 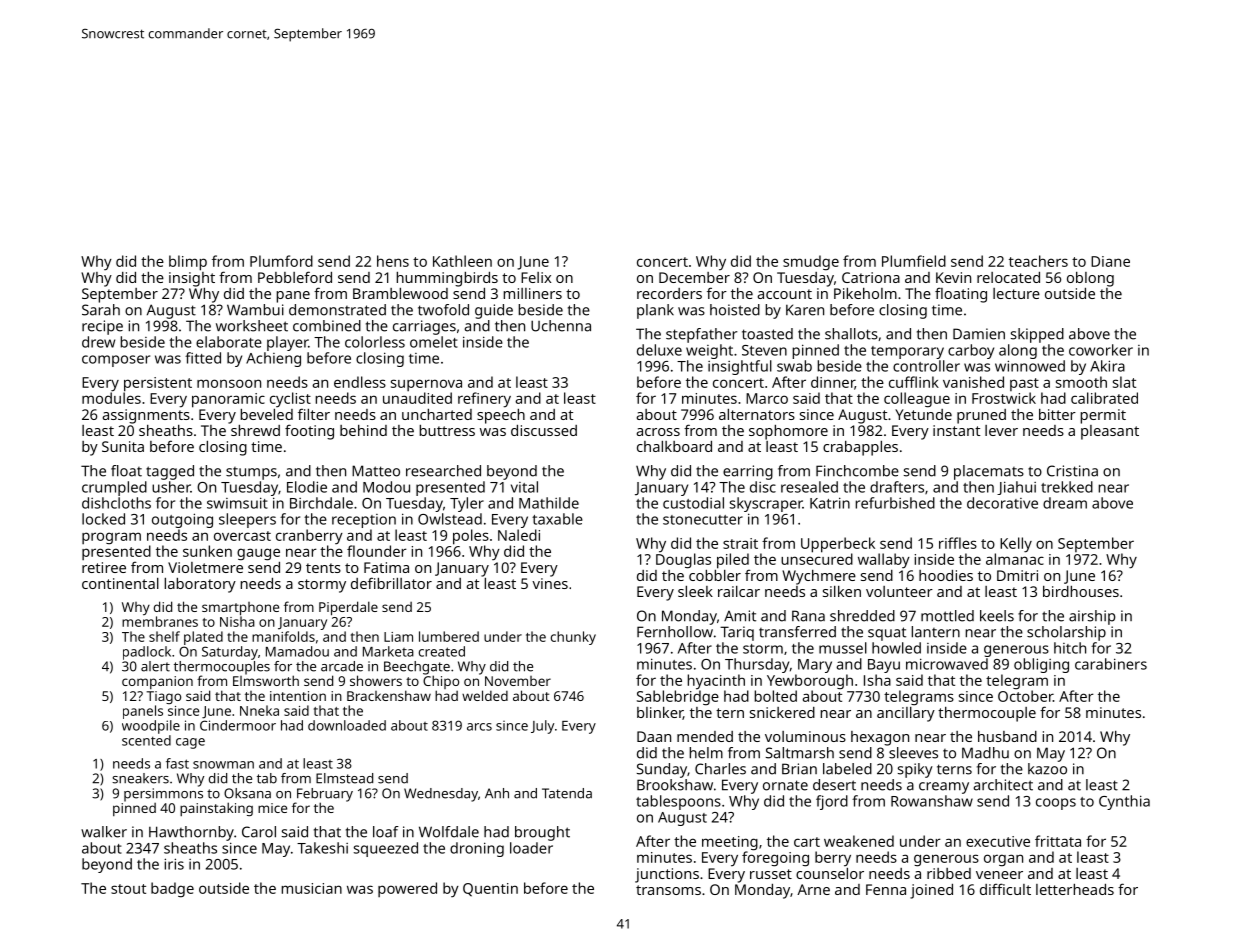 I want to click on filter, so click(x=314, y=414).
